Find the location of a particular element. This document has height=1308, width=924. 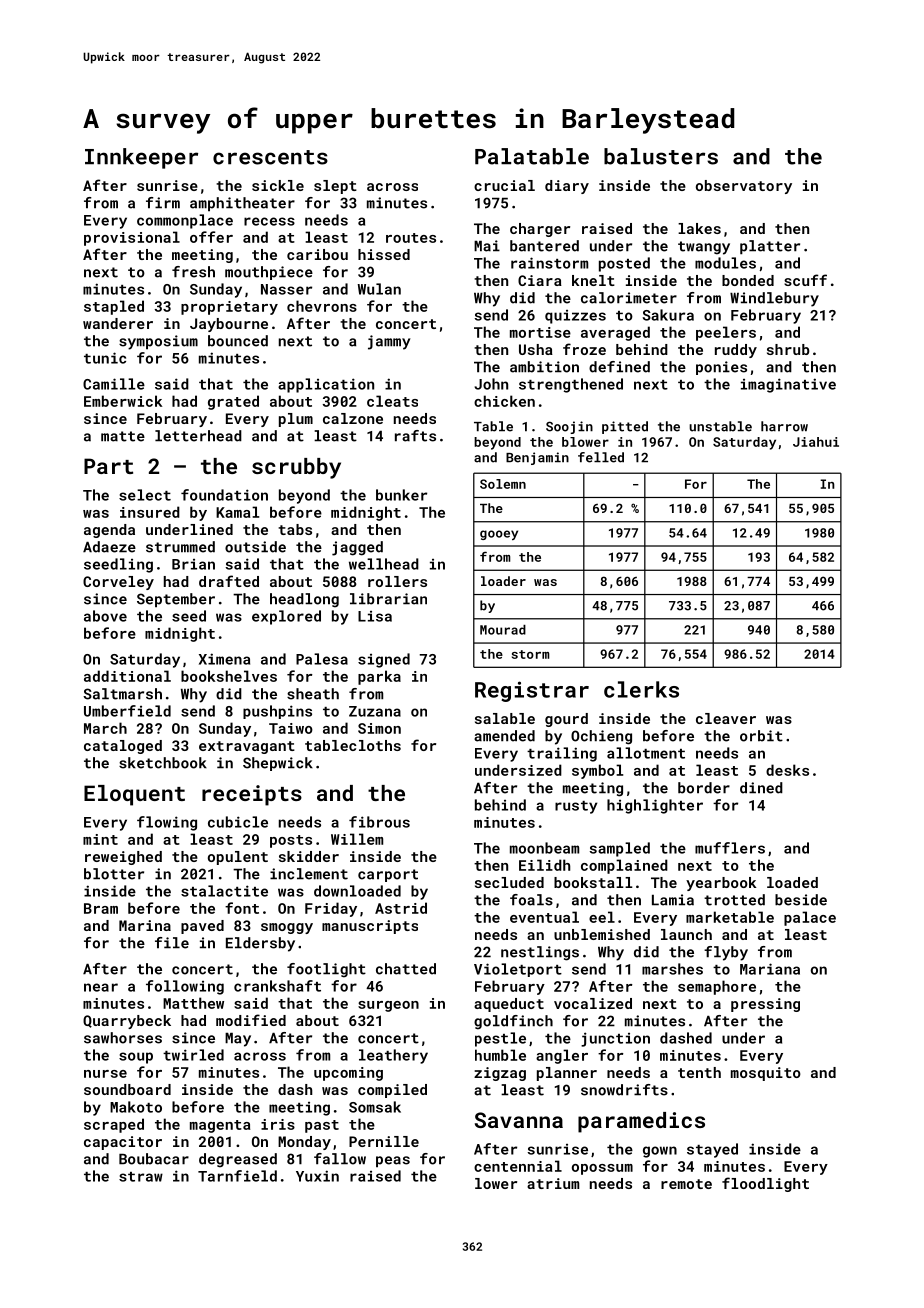

aqueduct is located at coordinates (509, 1005).
